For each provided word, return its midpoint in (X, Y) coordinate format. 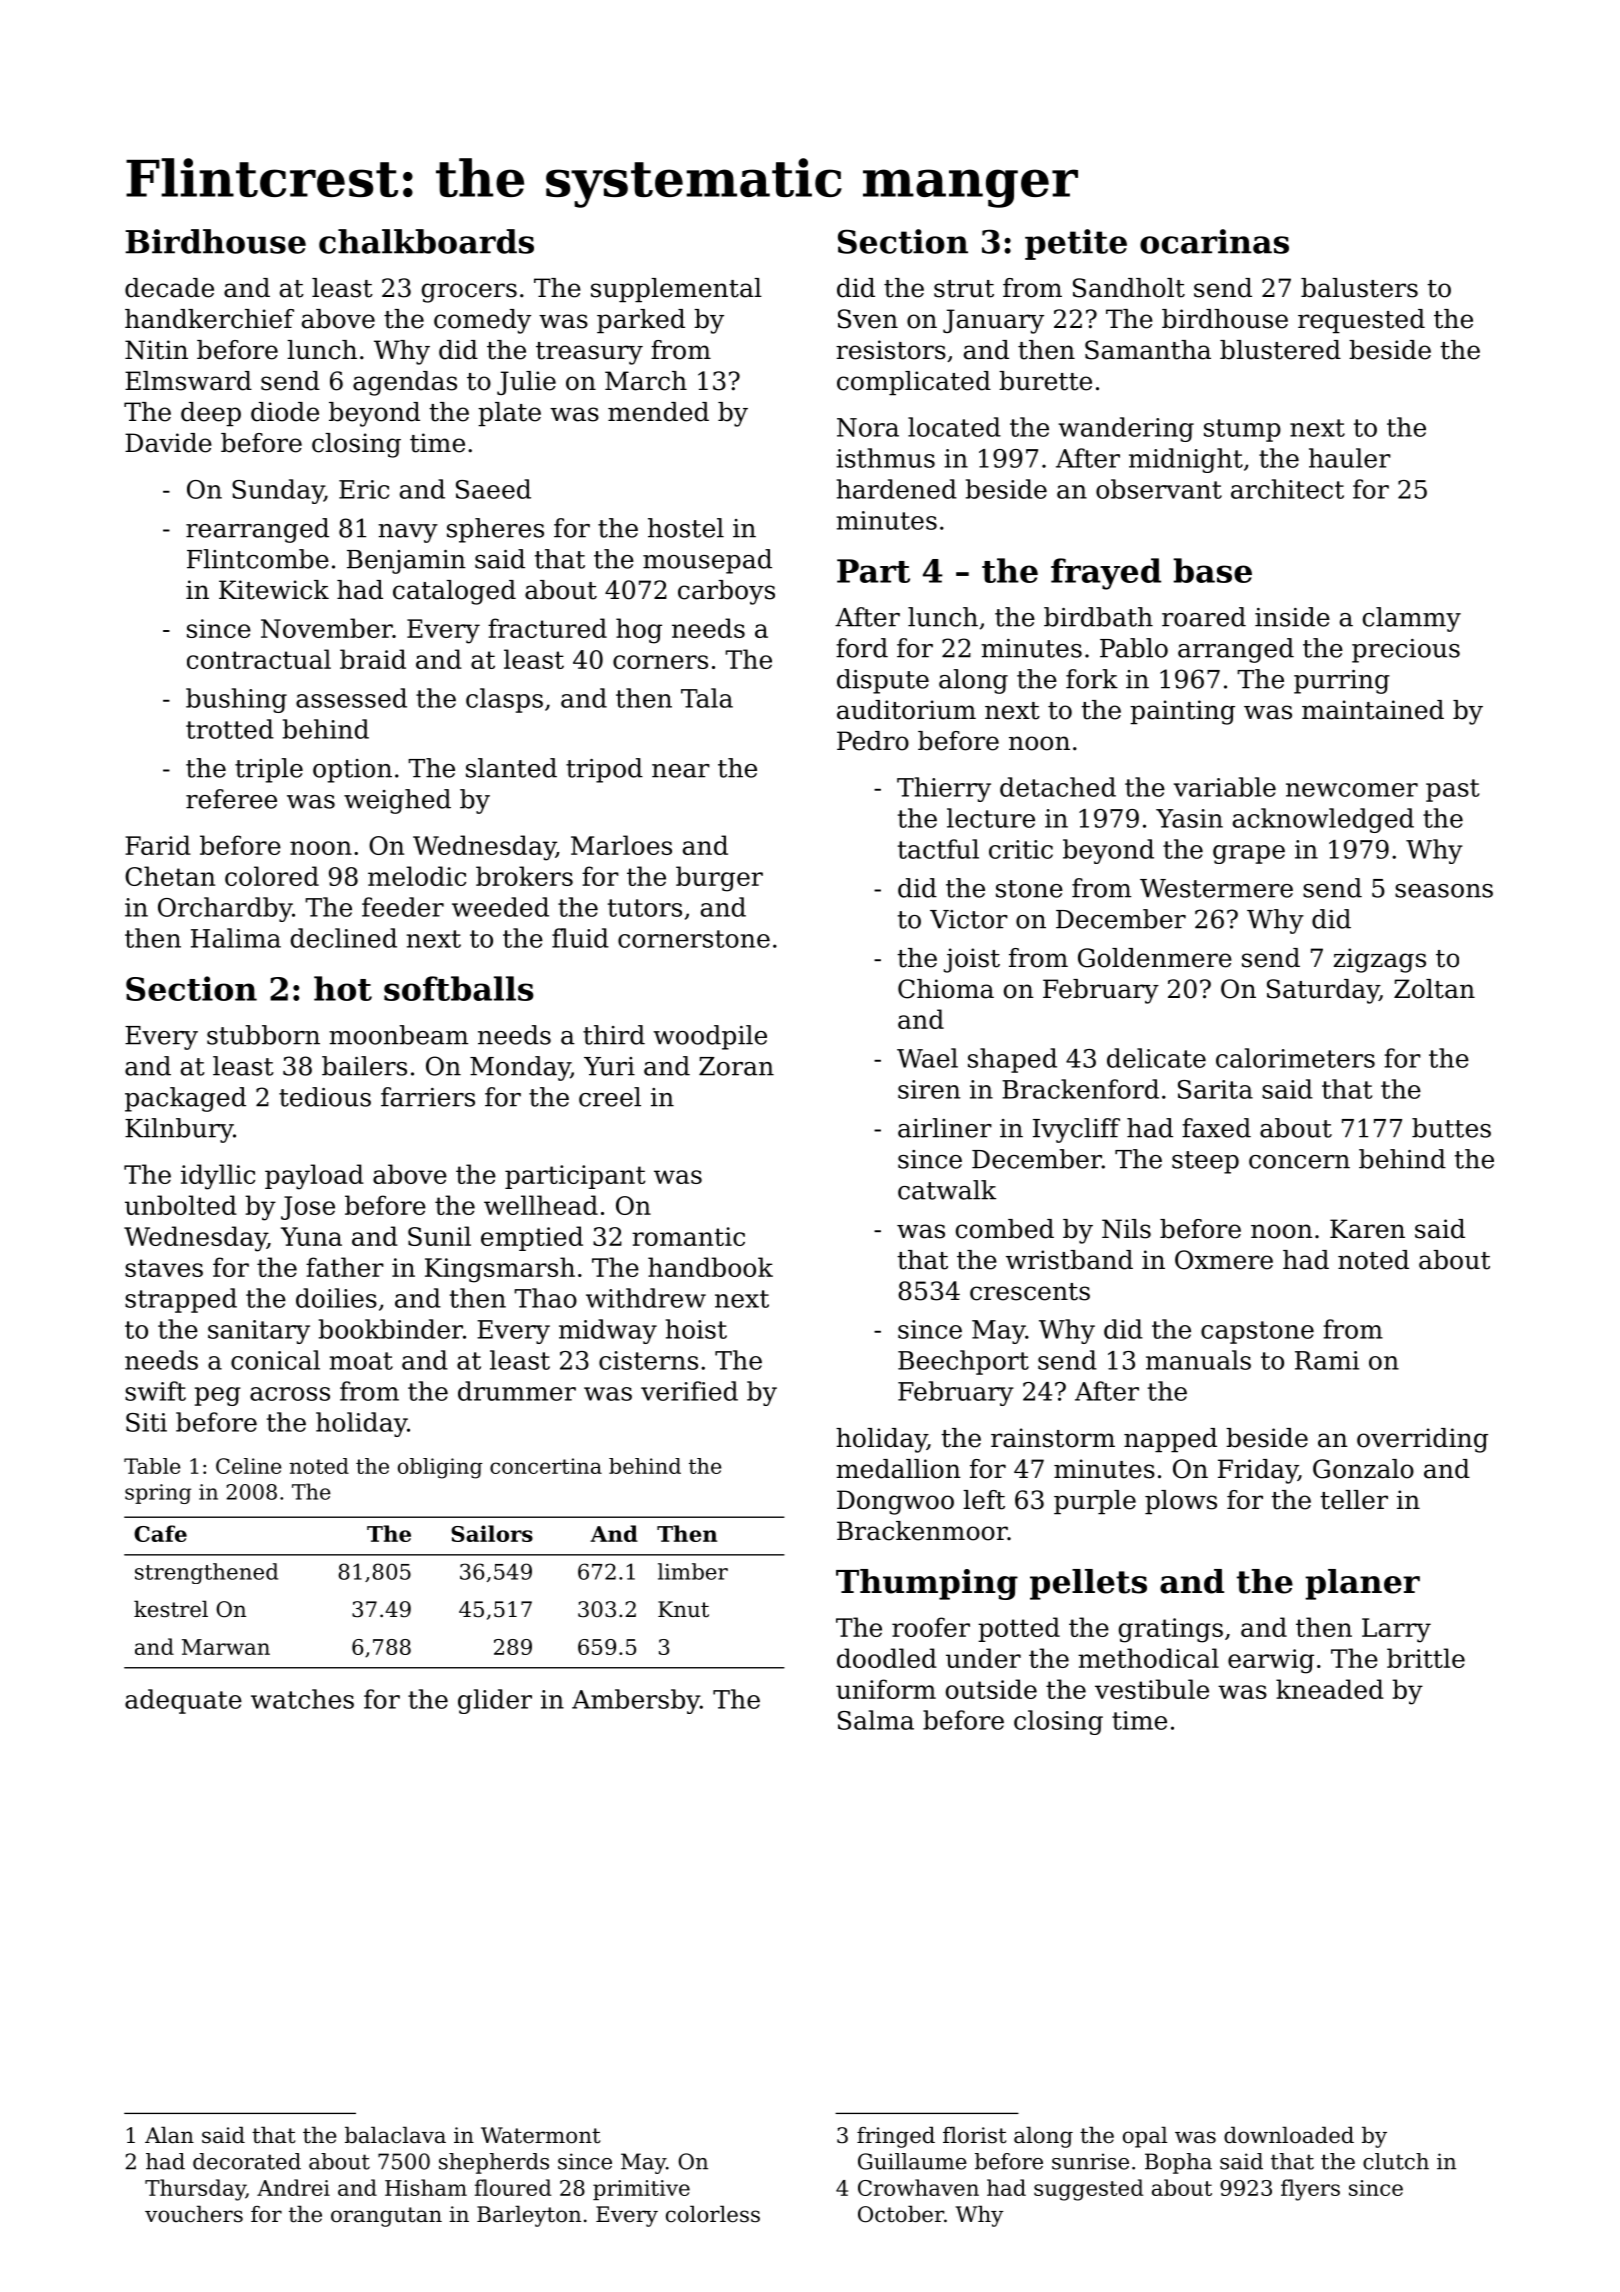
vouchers (194, 2214)
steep (1205, 1162)
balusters (1359, 288)
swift (155, 1391)
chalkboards (426, 241)
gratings (1171, 1630)
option (352, 771)
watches (302, 1699)
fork (1092, 679)
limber (693, 1571)
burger (719, 879)
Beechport (963, 1362)
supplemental (676, 290)
